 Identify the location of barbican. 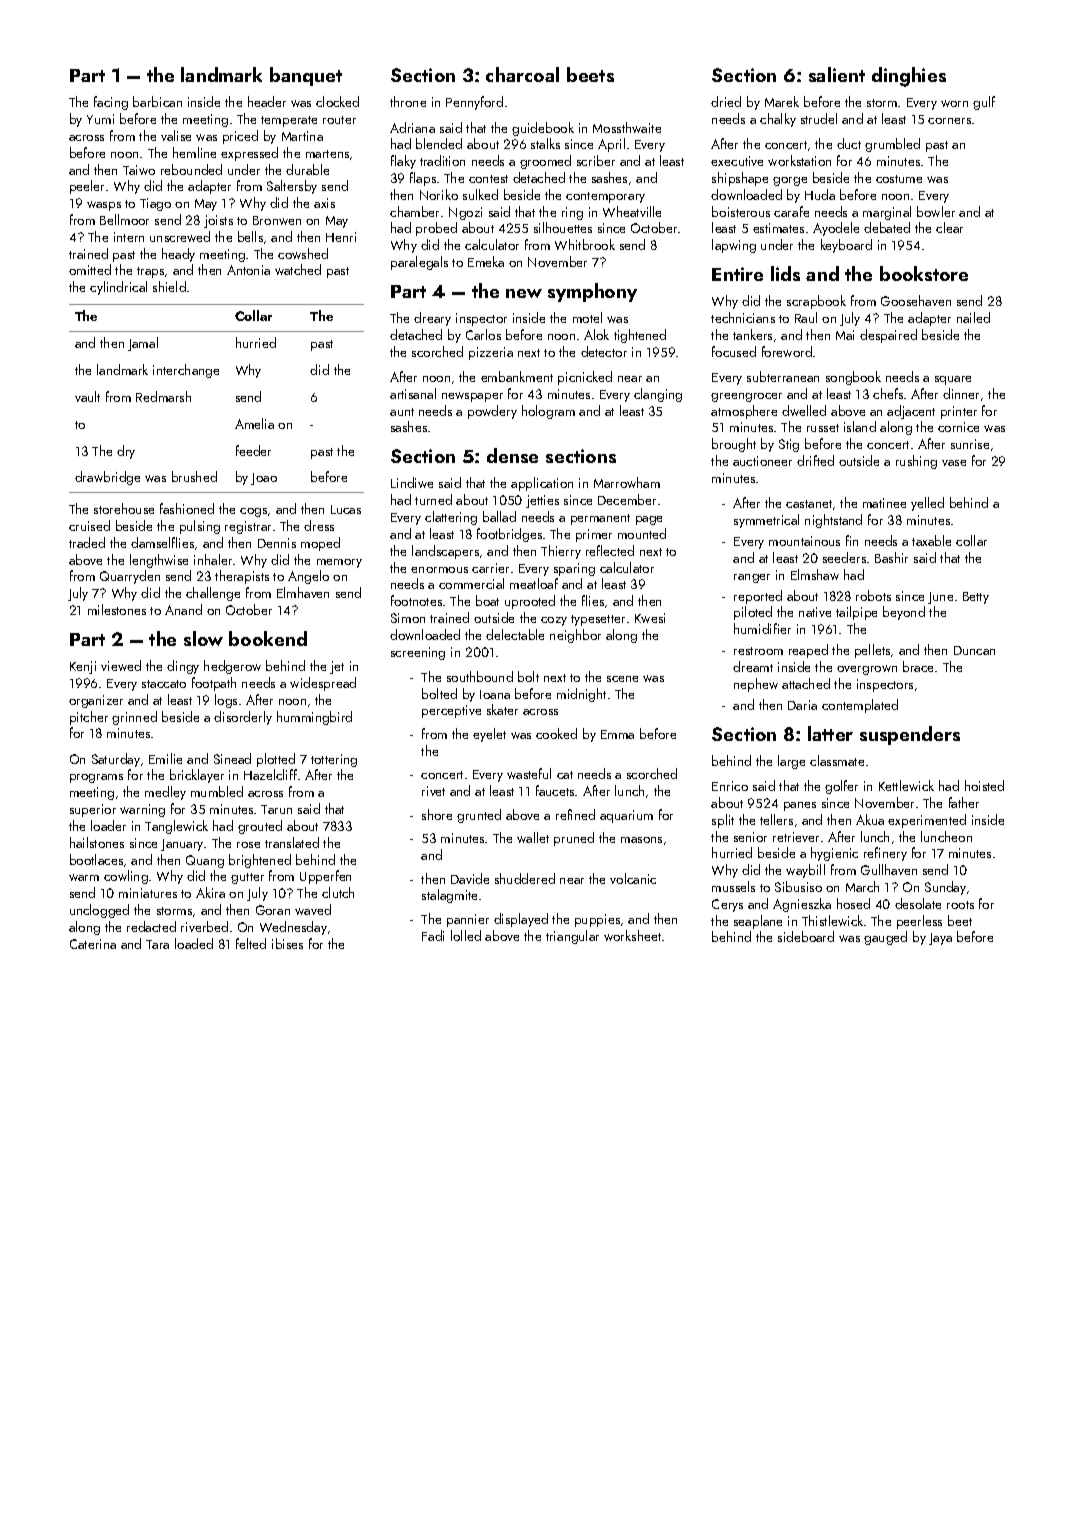
(157, 101).
